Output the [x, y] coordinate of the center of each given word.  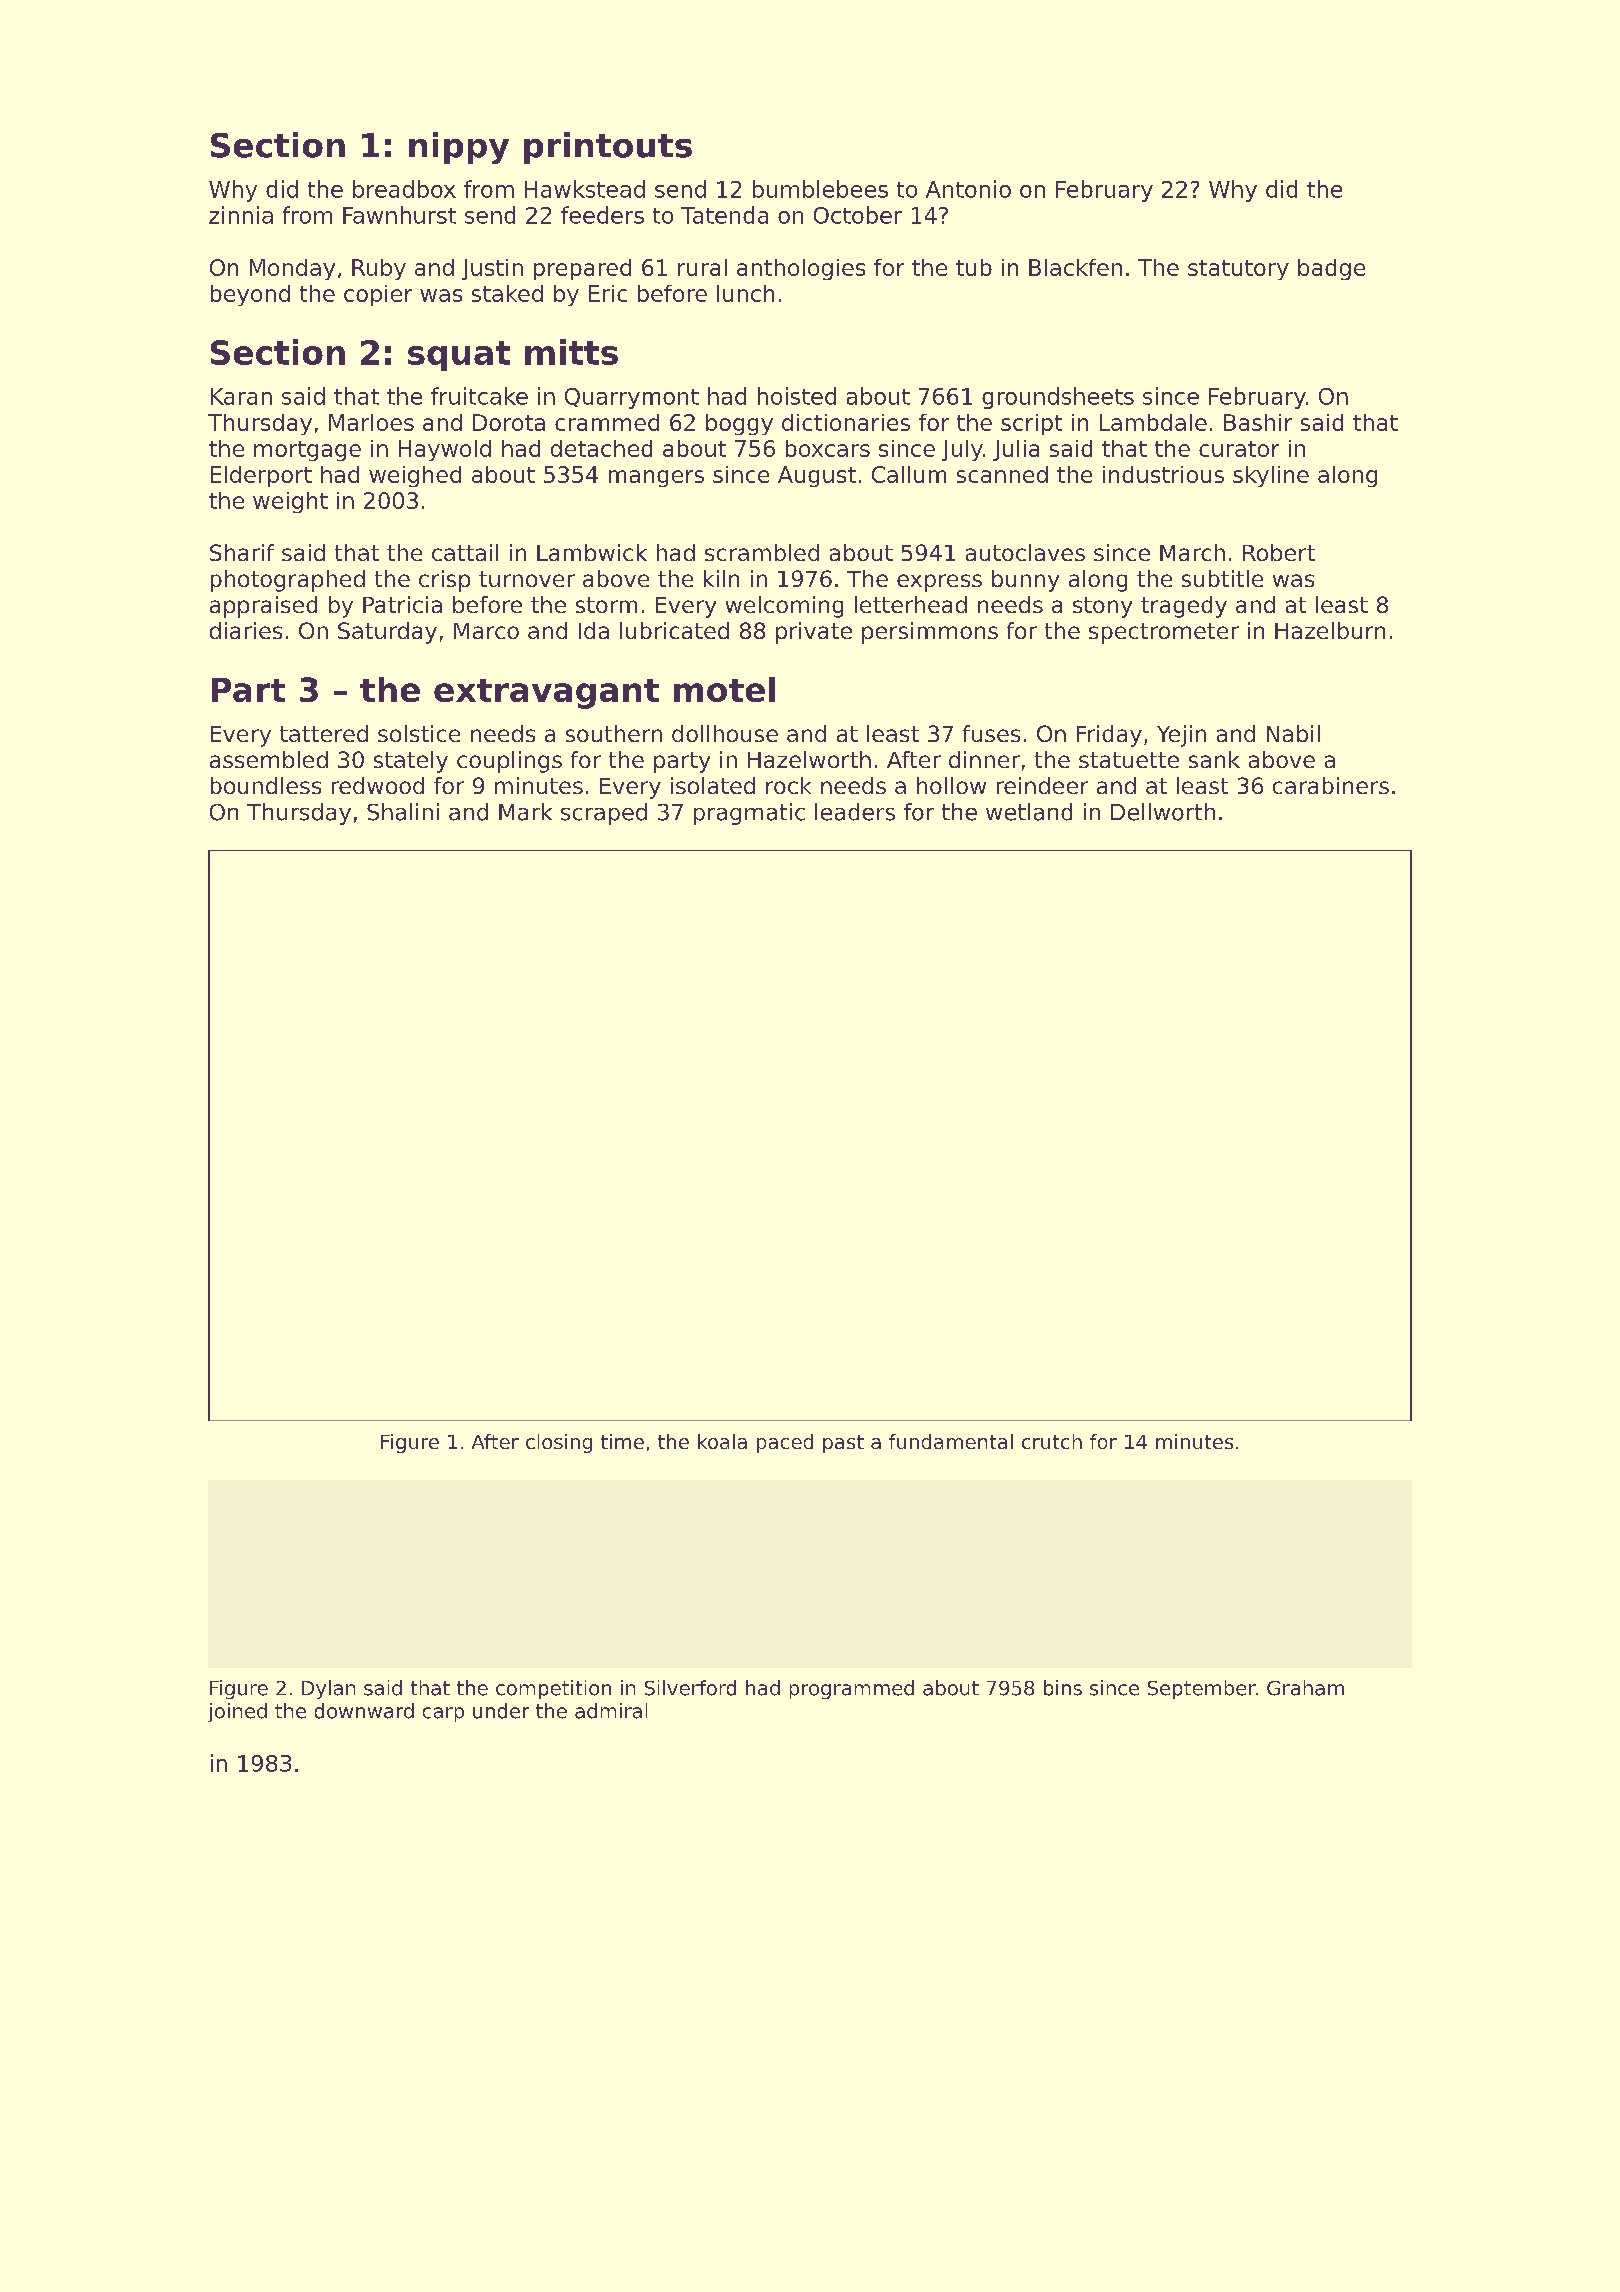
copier [378, 295]
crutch [1052, 1441]
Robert [1279, 552]
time [622, 1441]
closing [559, 1443]
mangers [656, 478]
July [962, 450]
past [843, 1444]
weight [290, 502]
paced [785, 1443]
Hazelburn [1330, 630]
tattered [324, 733]
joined [237, 1712]
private [814, 633]
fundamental [951, 1441]
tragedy [1184, 607]
